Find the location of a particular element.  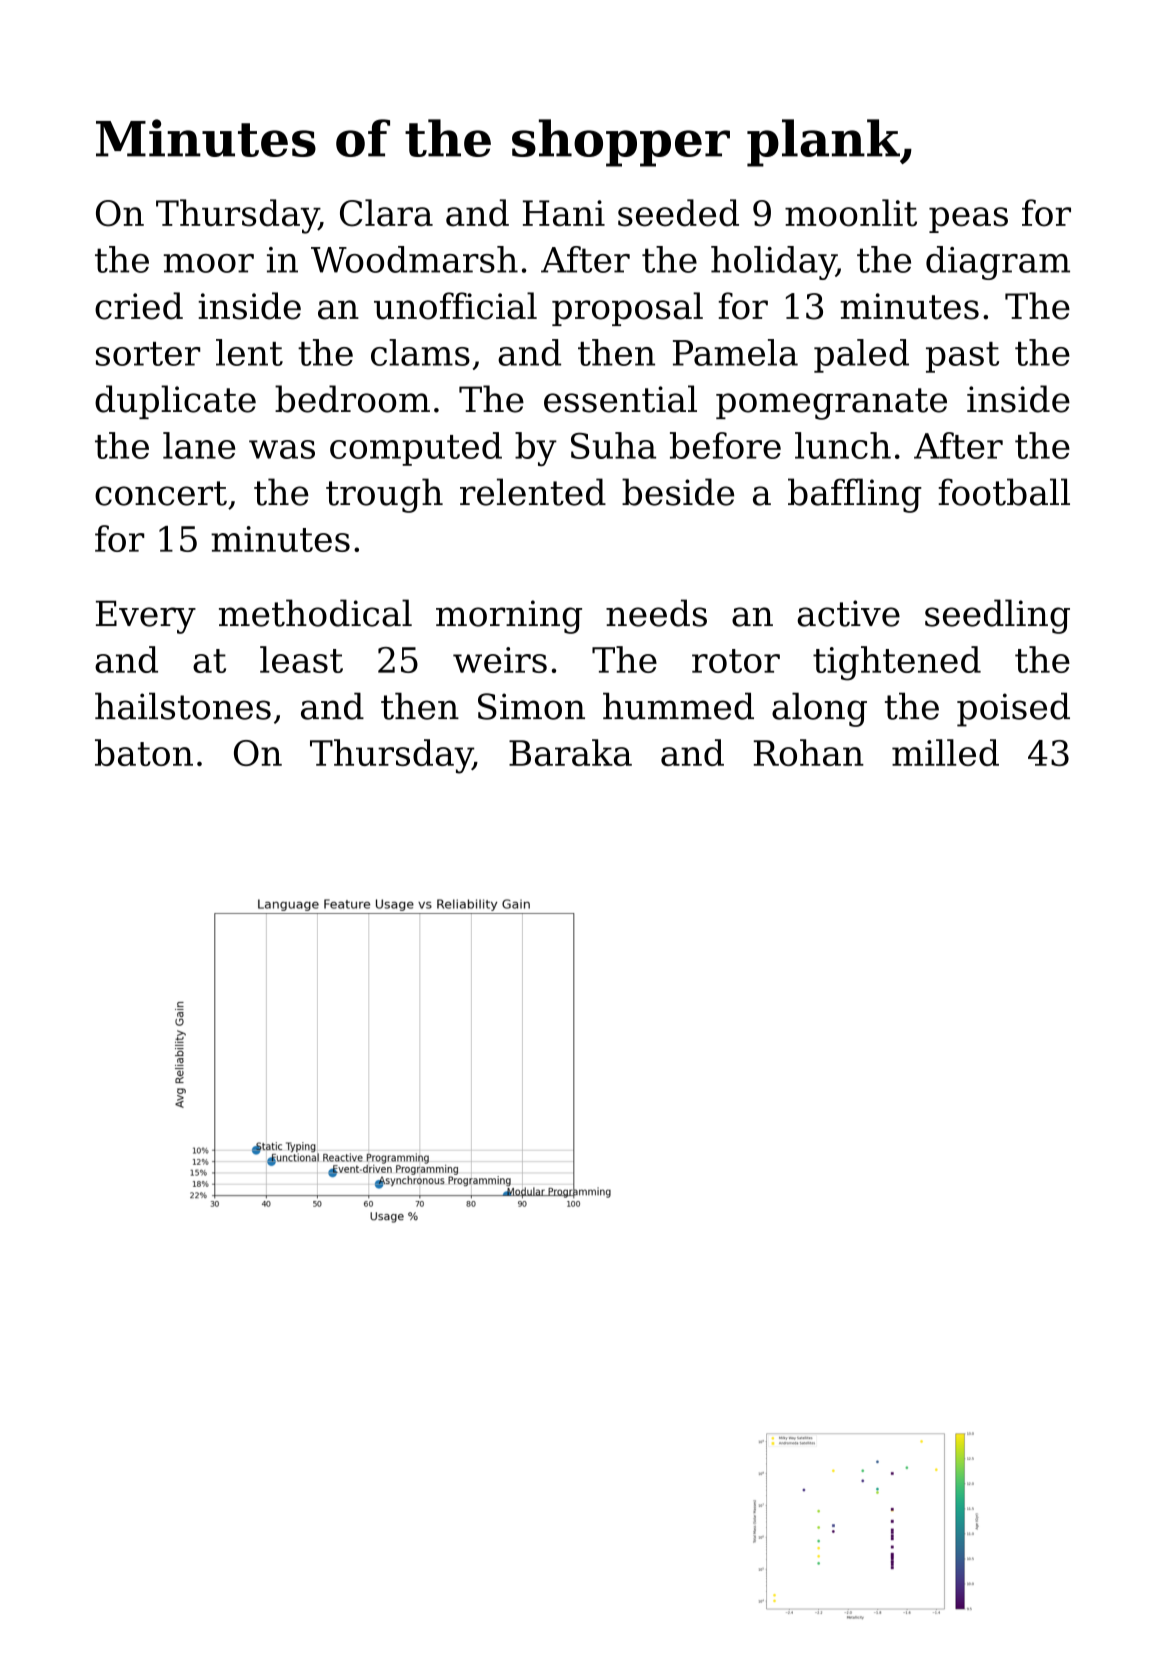

moor is located at coordinates (209, 263).
